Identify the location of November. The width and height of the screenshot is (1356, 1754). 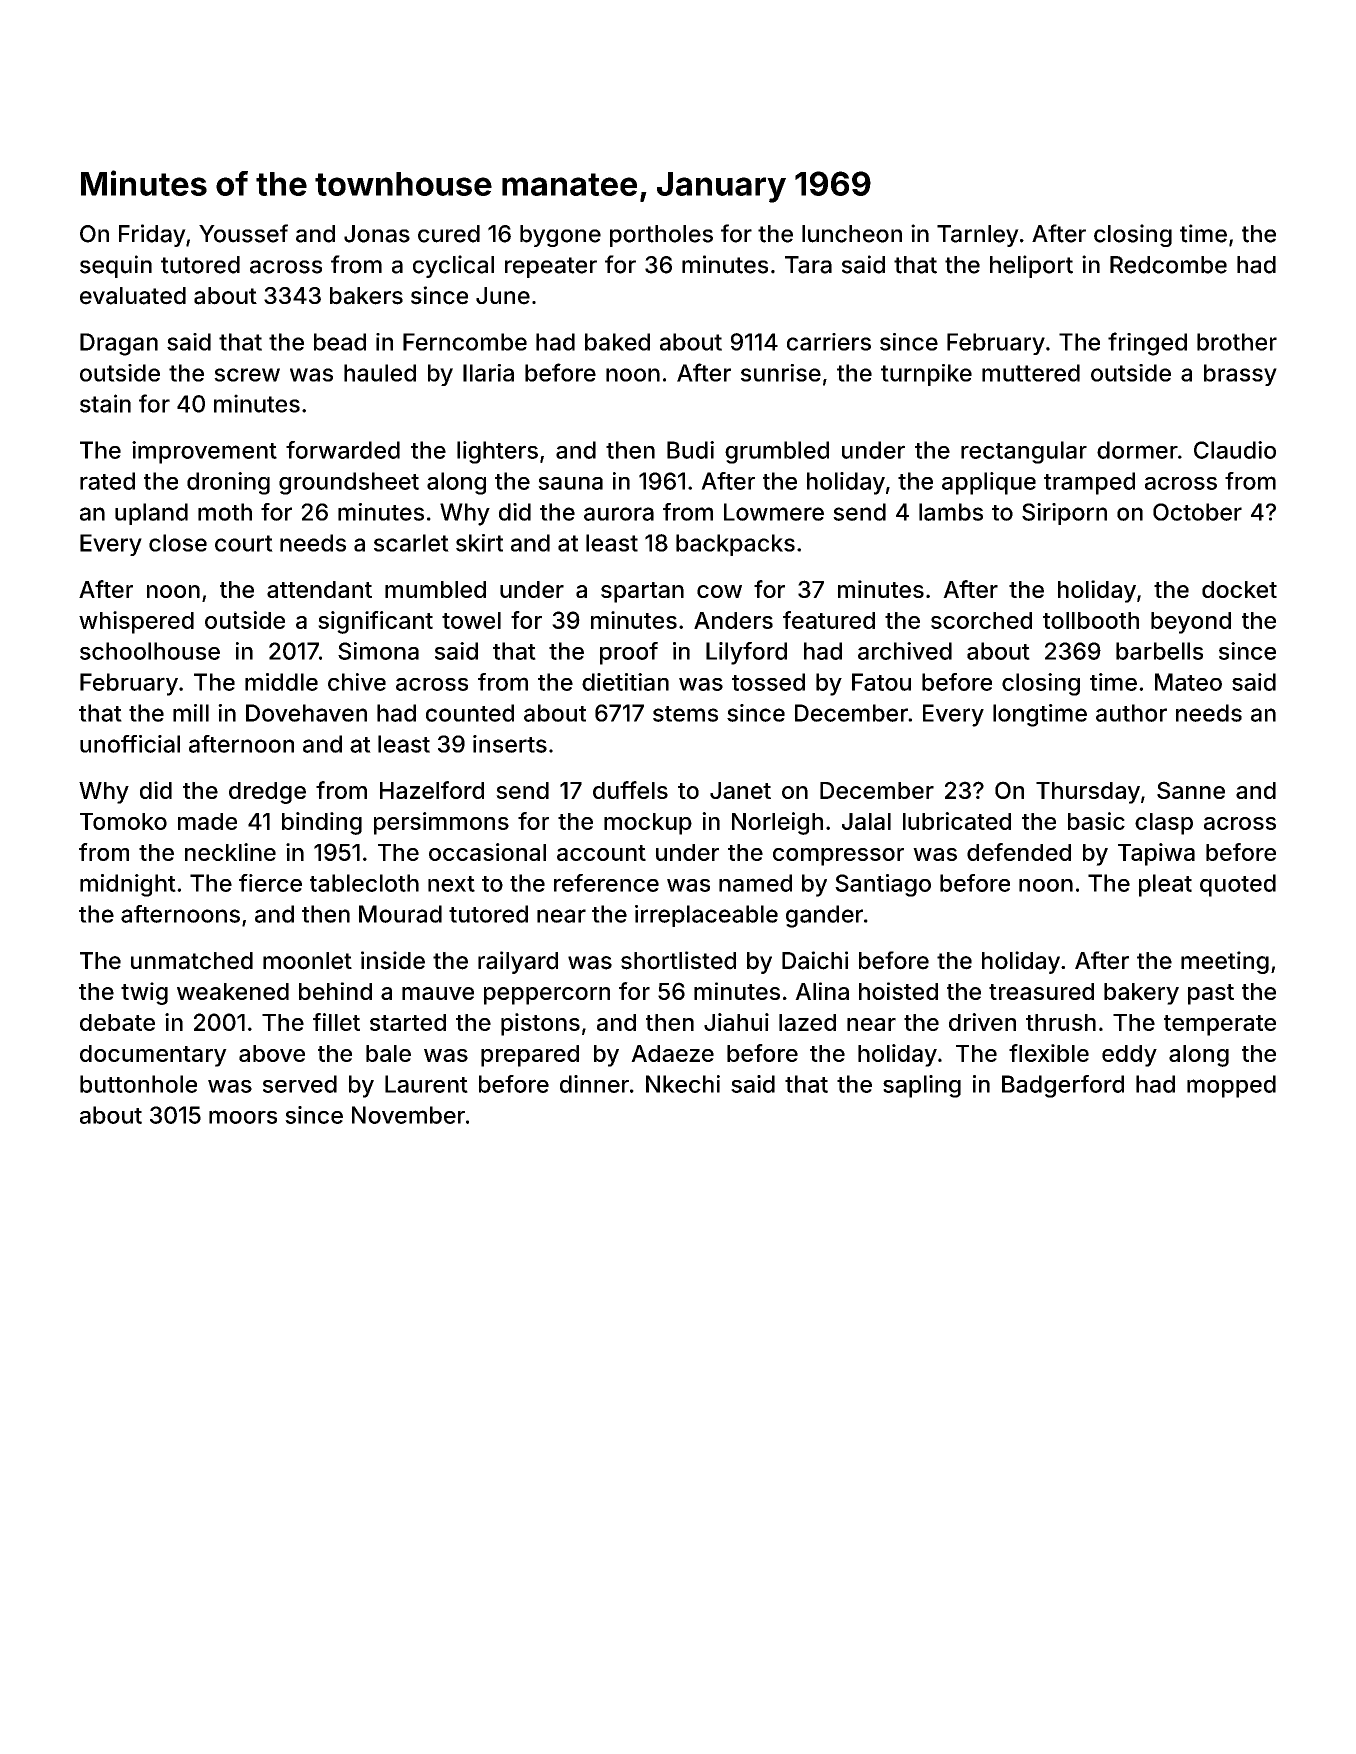
(408, 1115).
